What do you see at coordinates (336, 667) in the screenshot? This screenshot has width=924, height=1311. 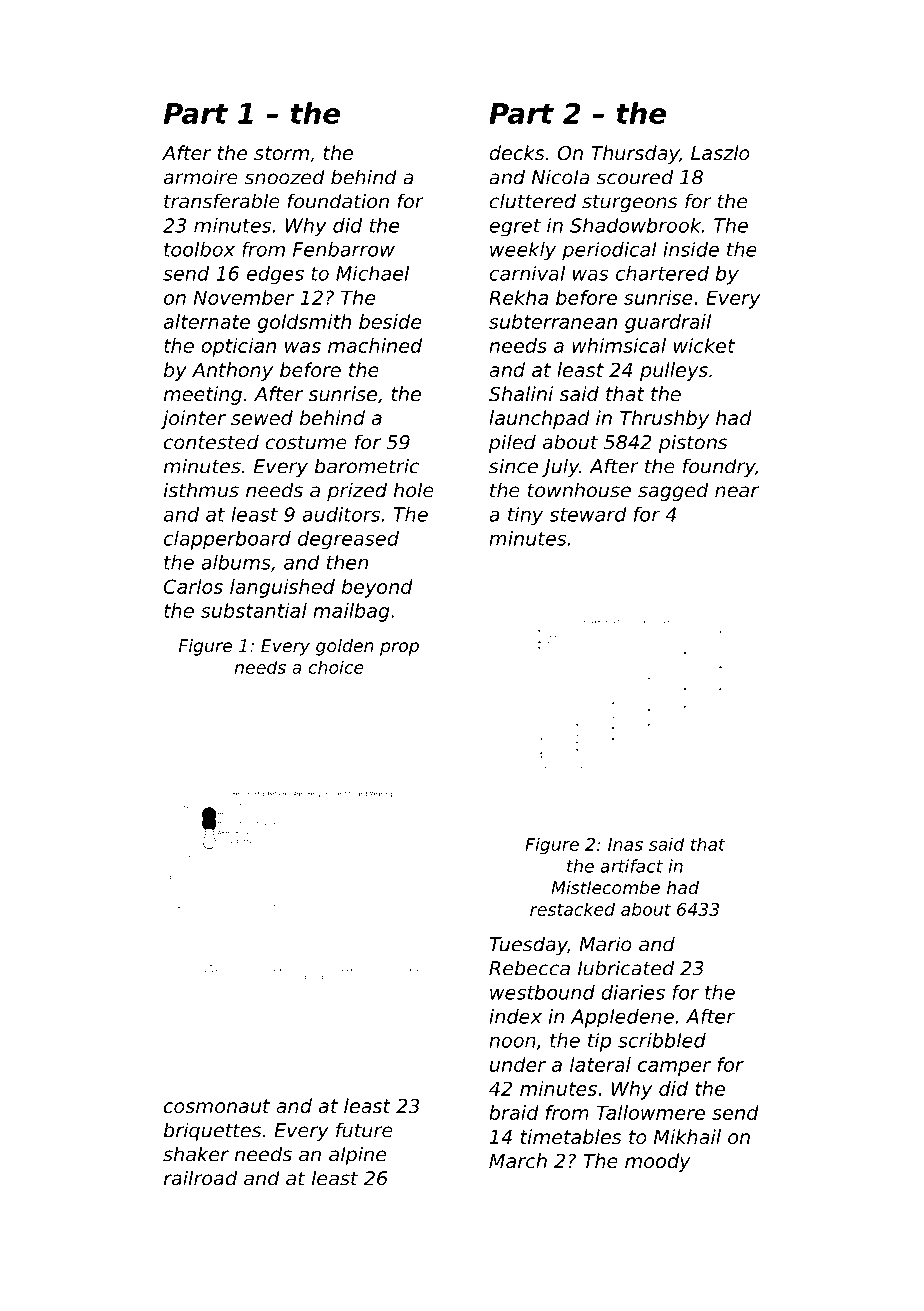 I see `choice` at bounding box center [336, 667].
